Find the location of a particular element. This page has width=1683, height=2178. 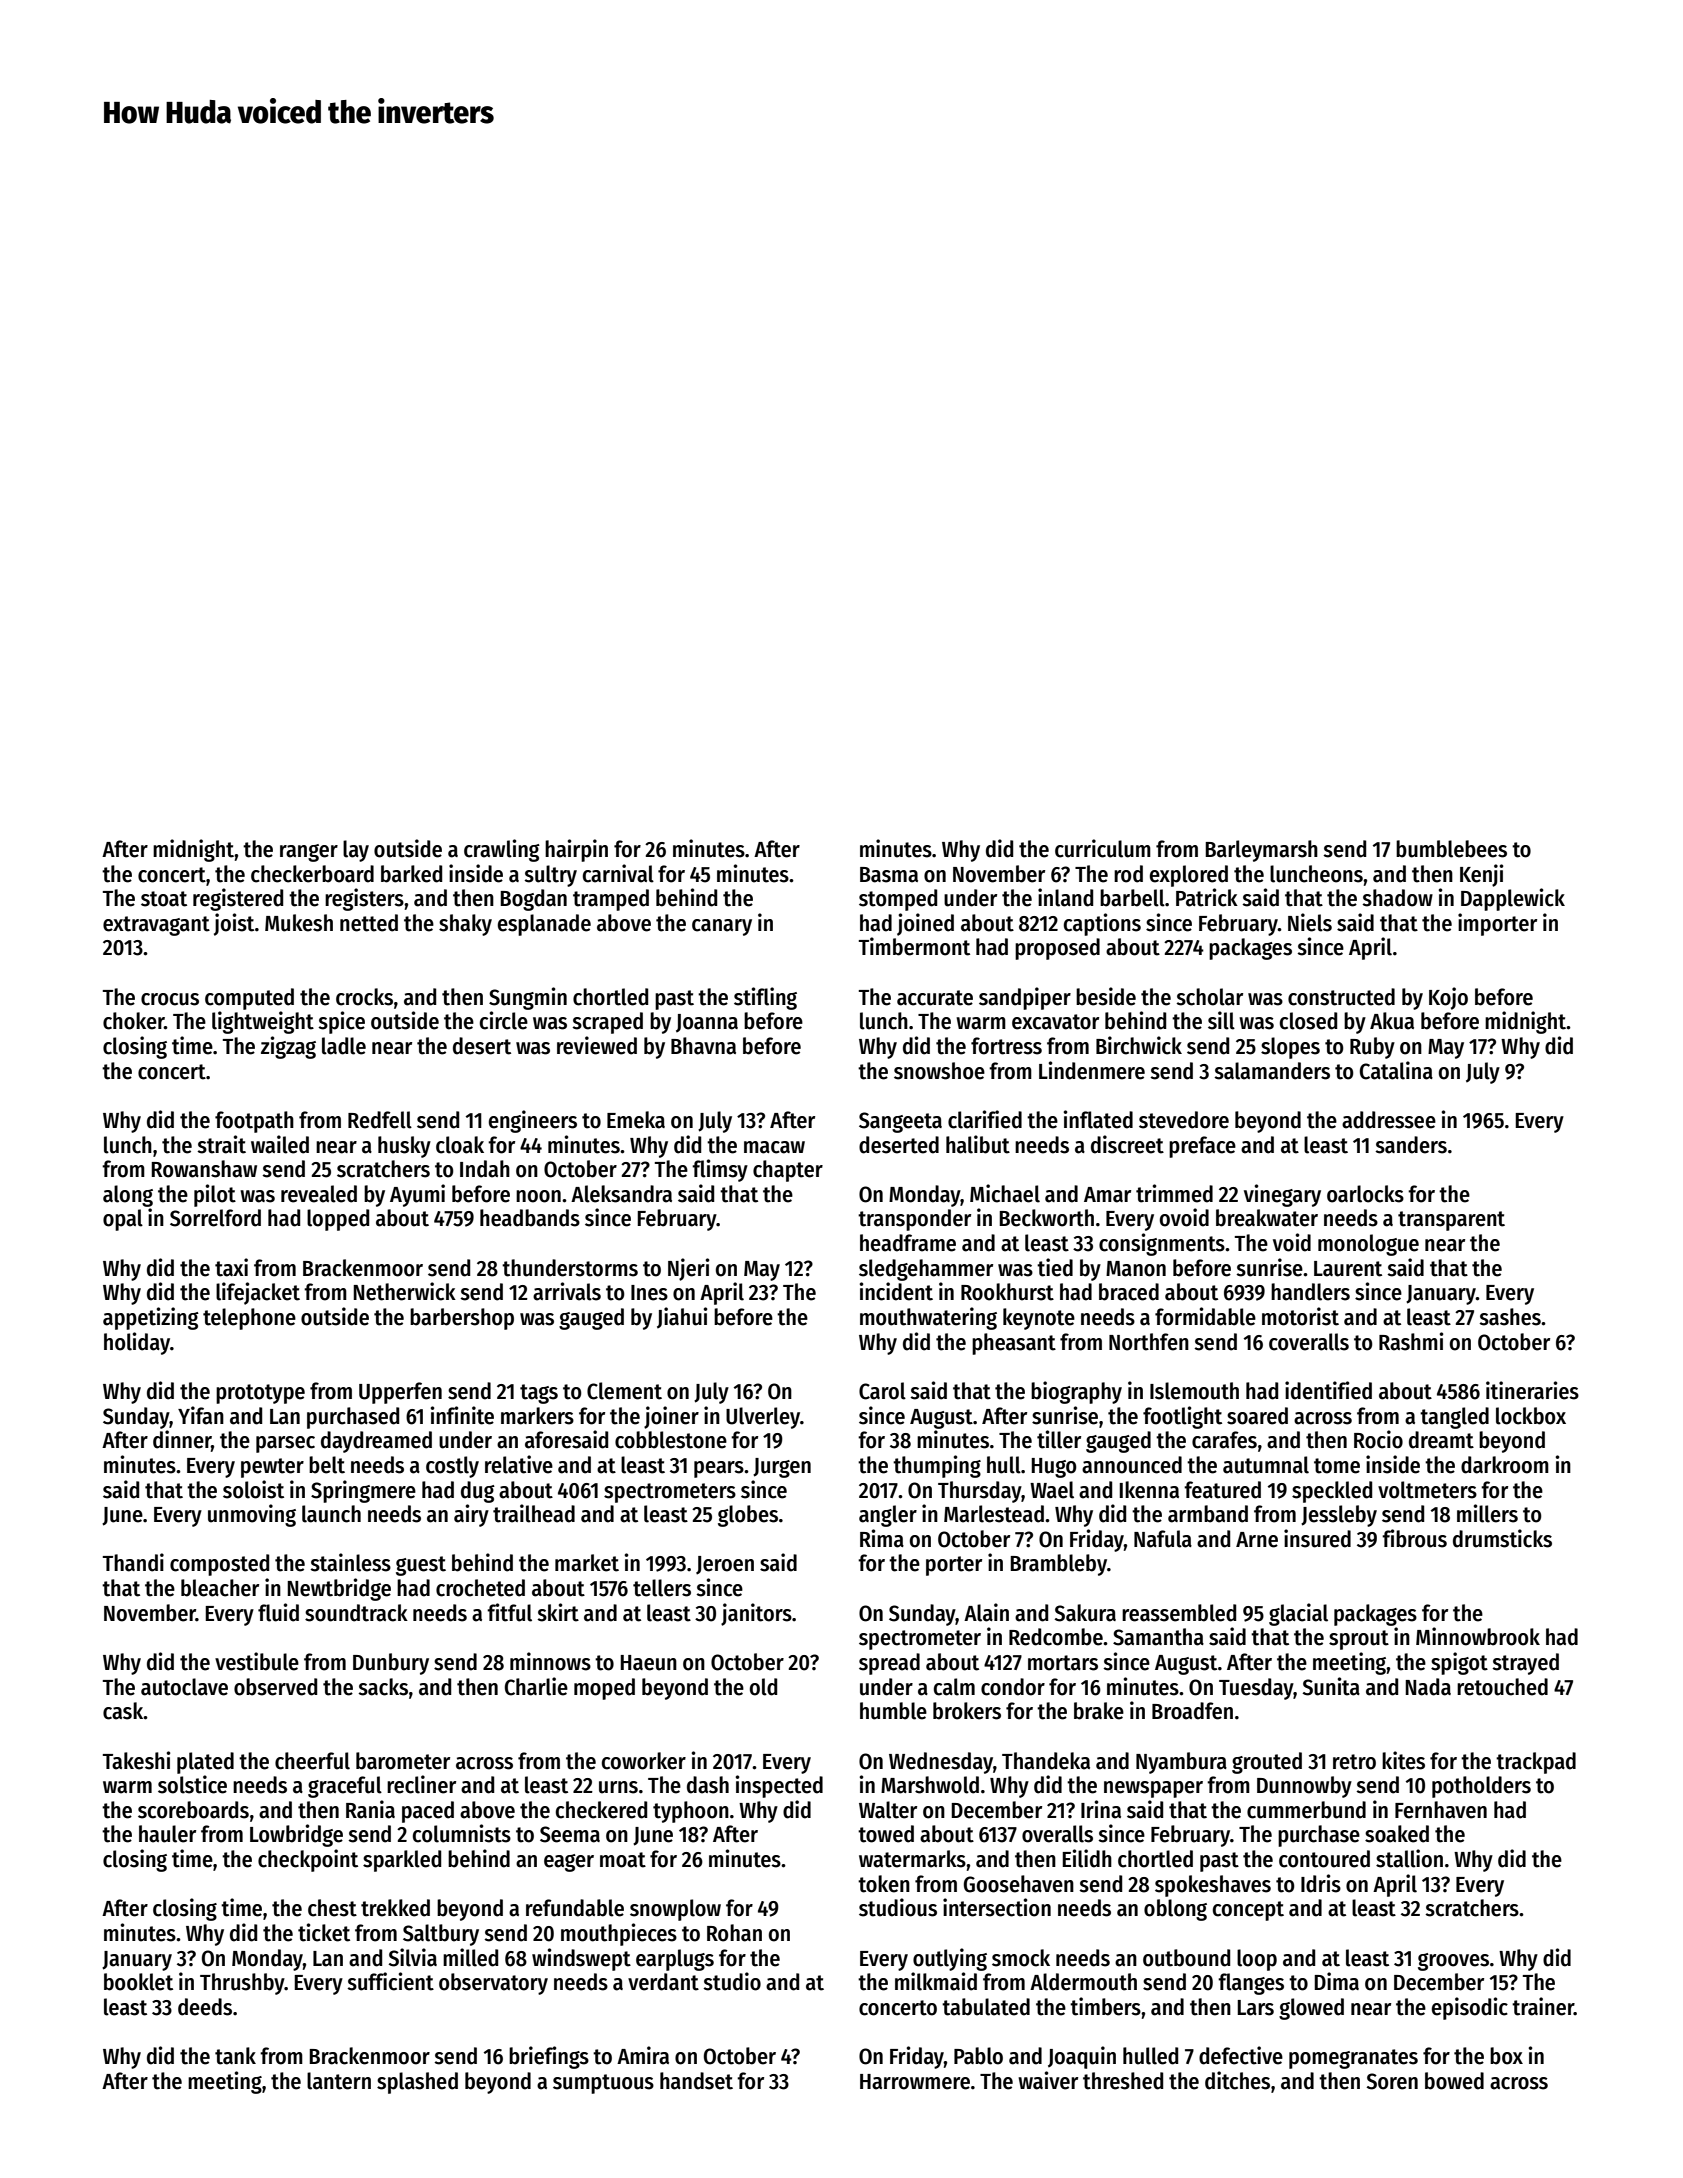

salamanders is located at coordinates (1272, 1071).
